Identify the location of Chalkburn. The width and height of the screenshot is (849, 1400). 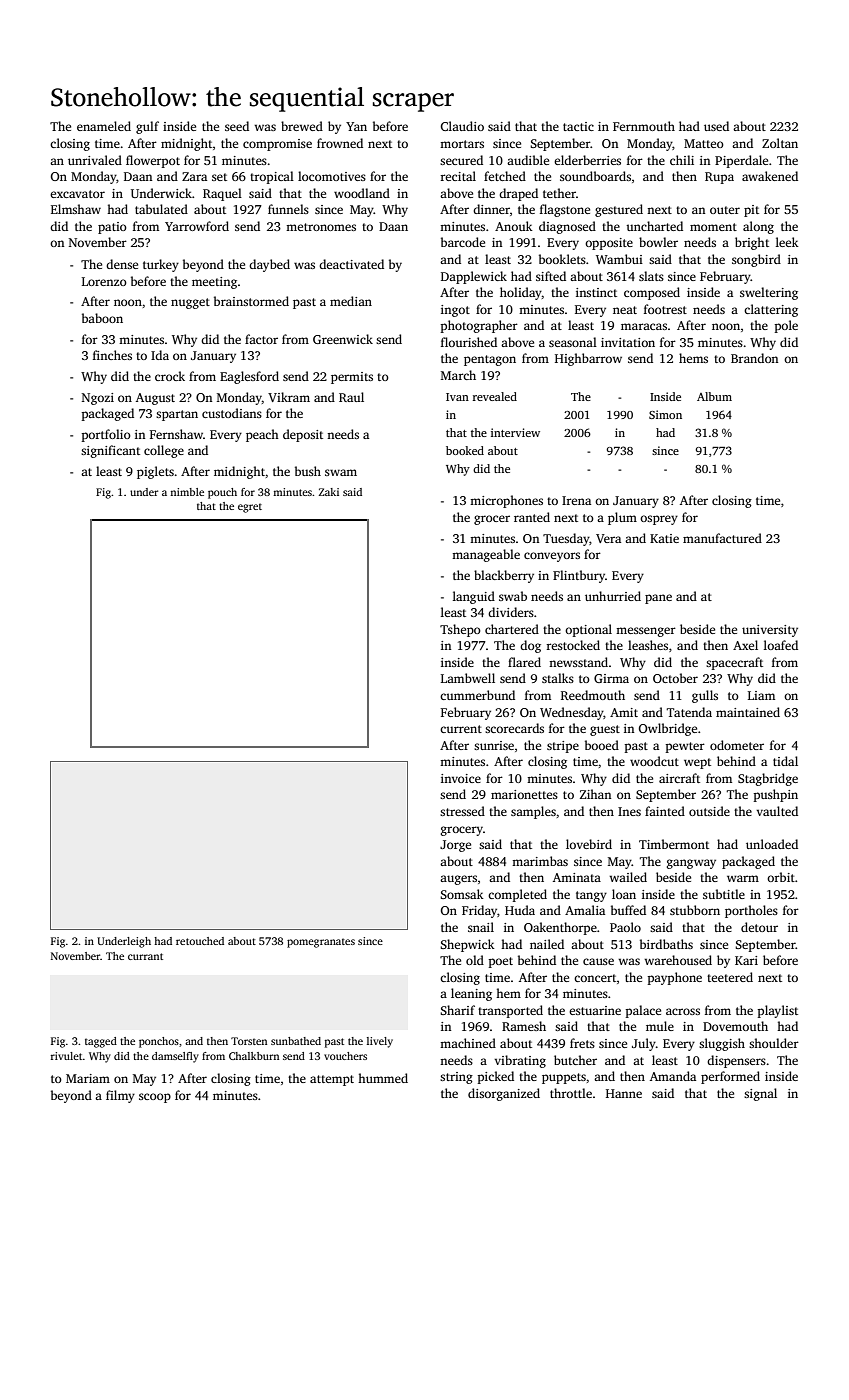
(254, 1056).
